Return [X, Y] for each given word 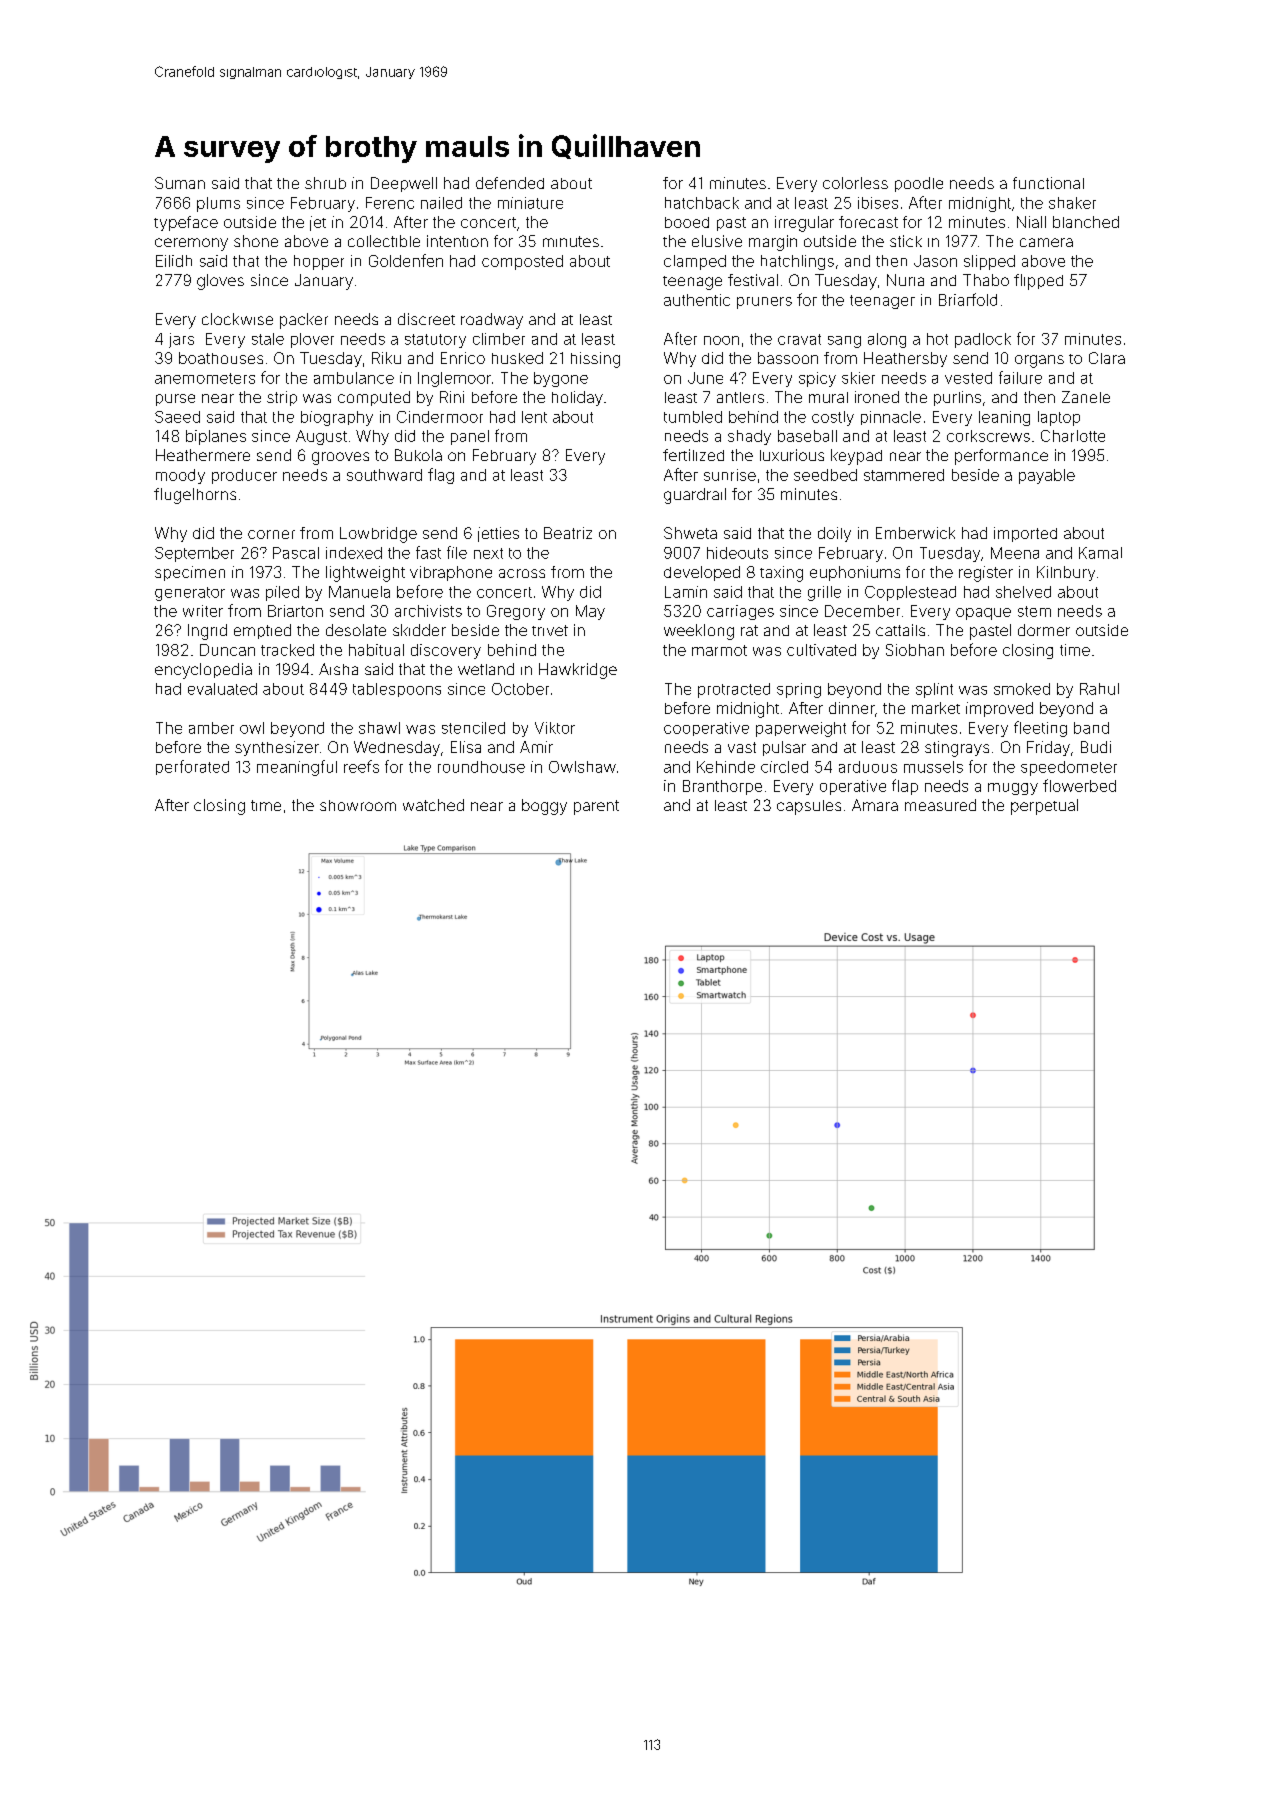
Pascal [296, 553]
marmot [719, 650]
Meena [1015, 553]
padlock [983, 340]
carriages [740, 612]
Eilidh [174, 261]
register [986, 574]
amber [211, 728]
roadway [492, 321]
